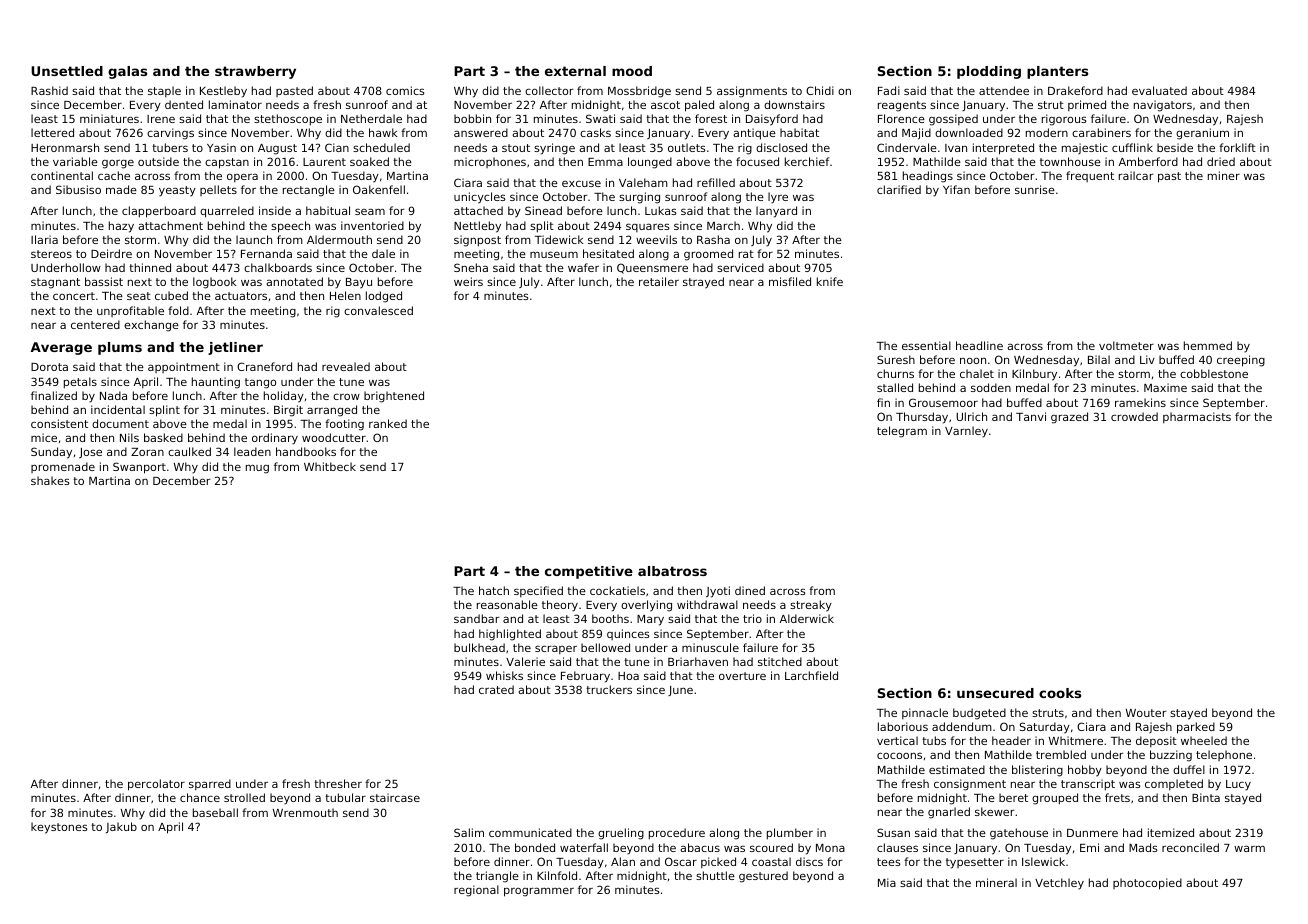  What do you see at coordinates (989, 72) in the page?
I see `plodding` at bounding box center [989, 72].
